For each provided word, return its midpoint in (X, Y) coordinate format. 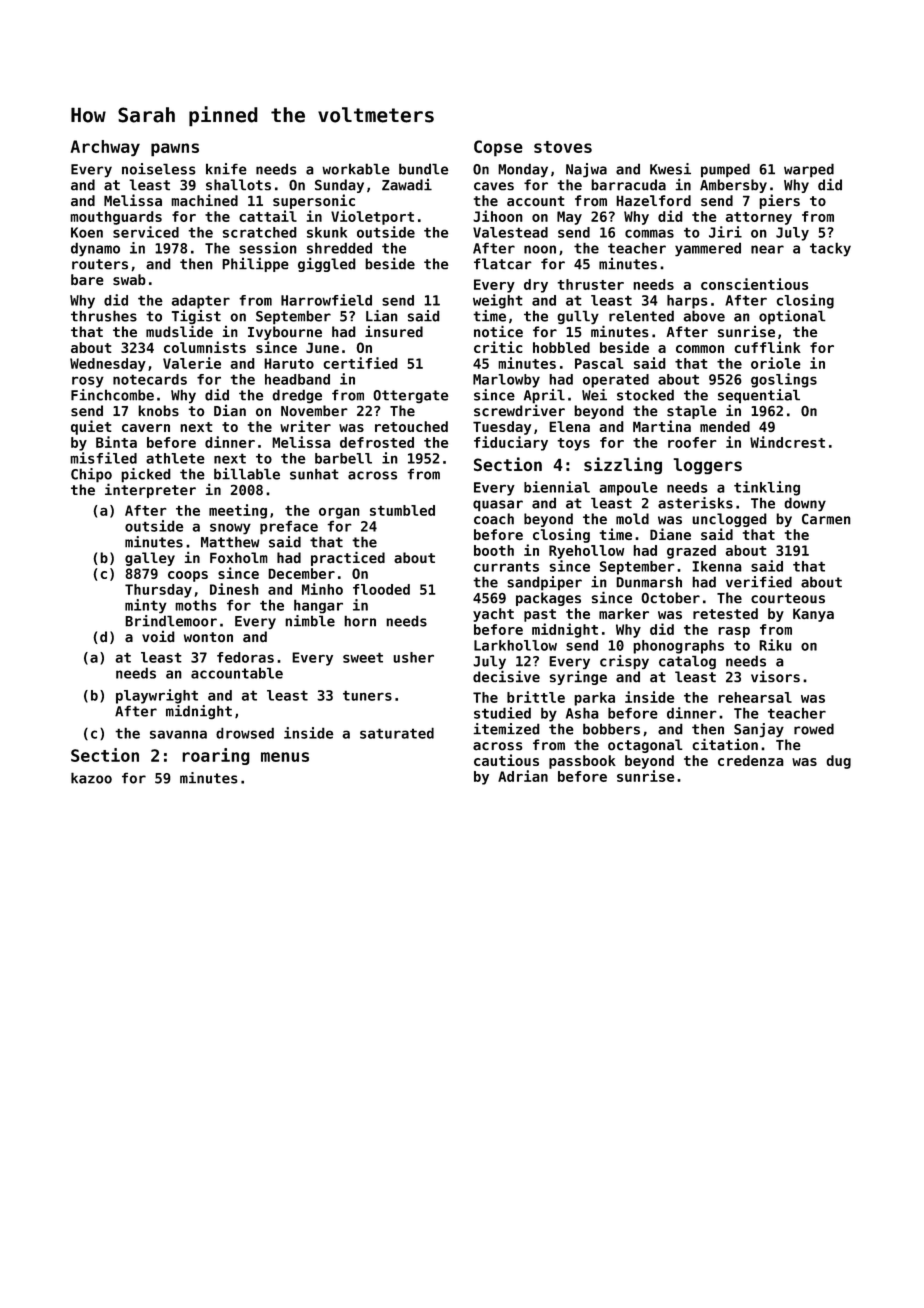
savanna (178, 734)
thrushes (104, 316)
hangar (318, 606)
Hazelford (653, 200)
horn (360, 621)
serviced (146, 232)
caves (494, 186)
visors (775, 676)
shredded (339, 248)
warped (809, 170)
